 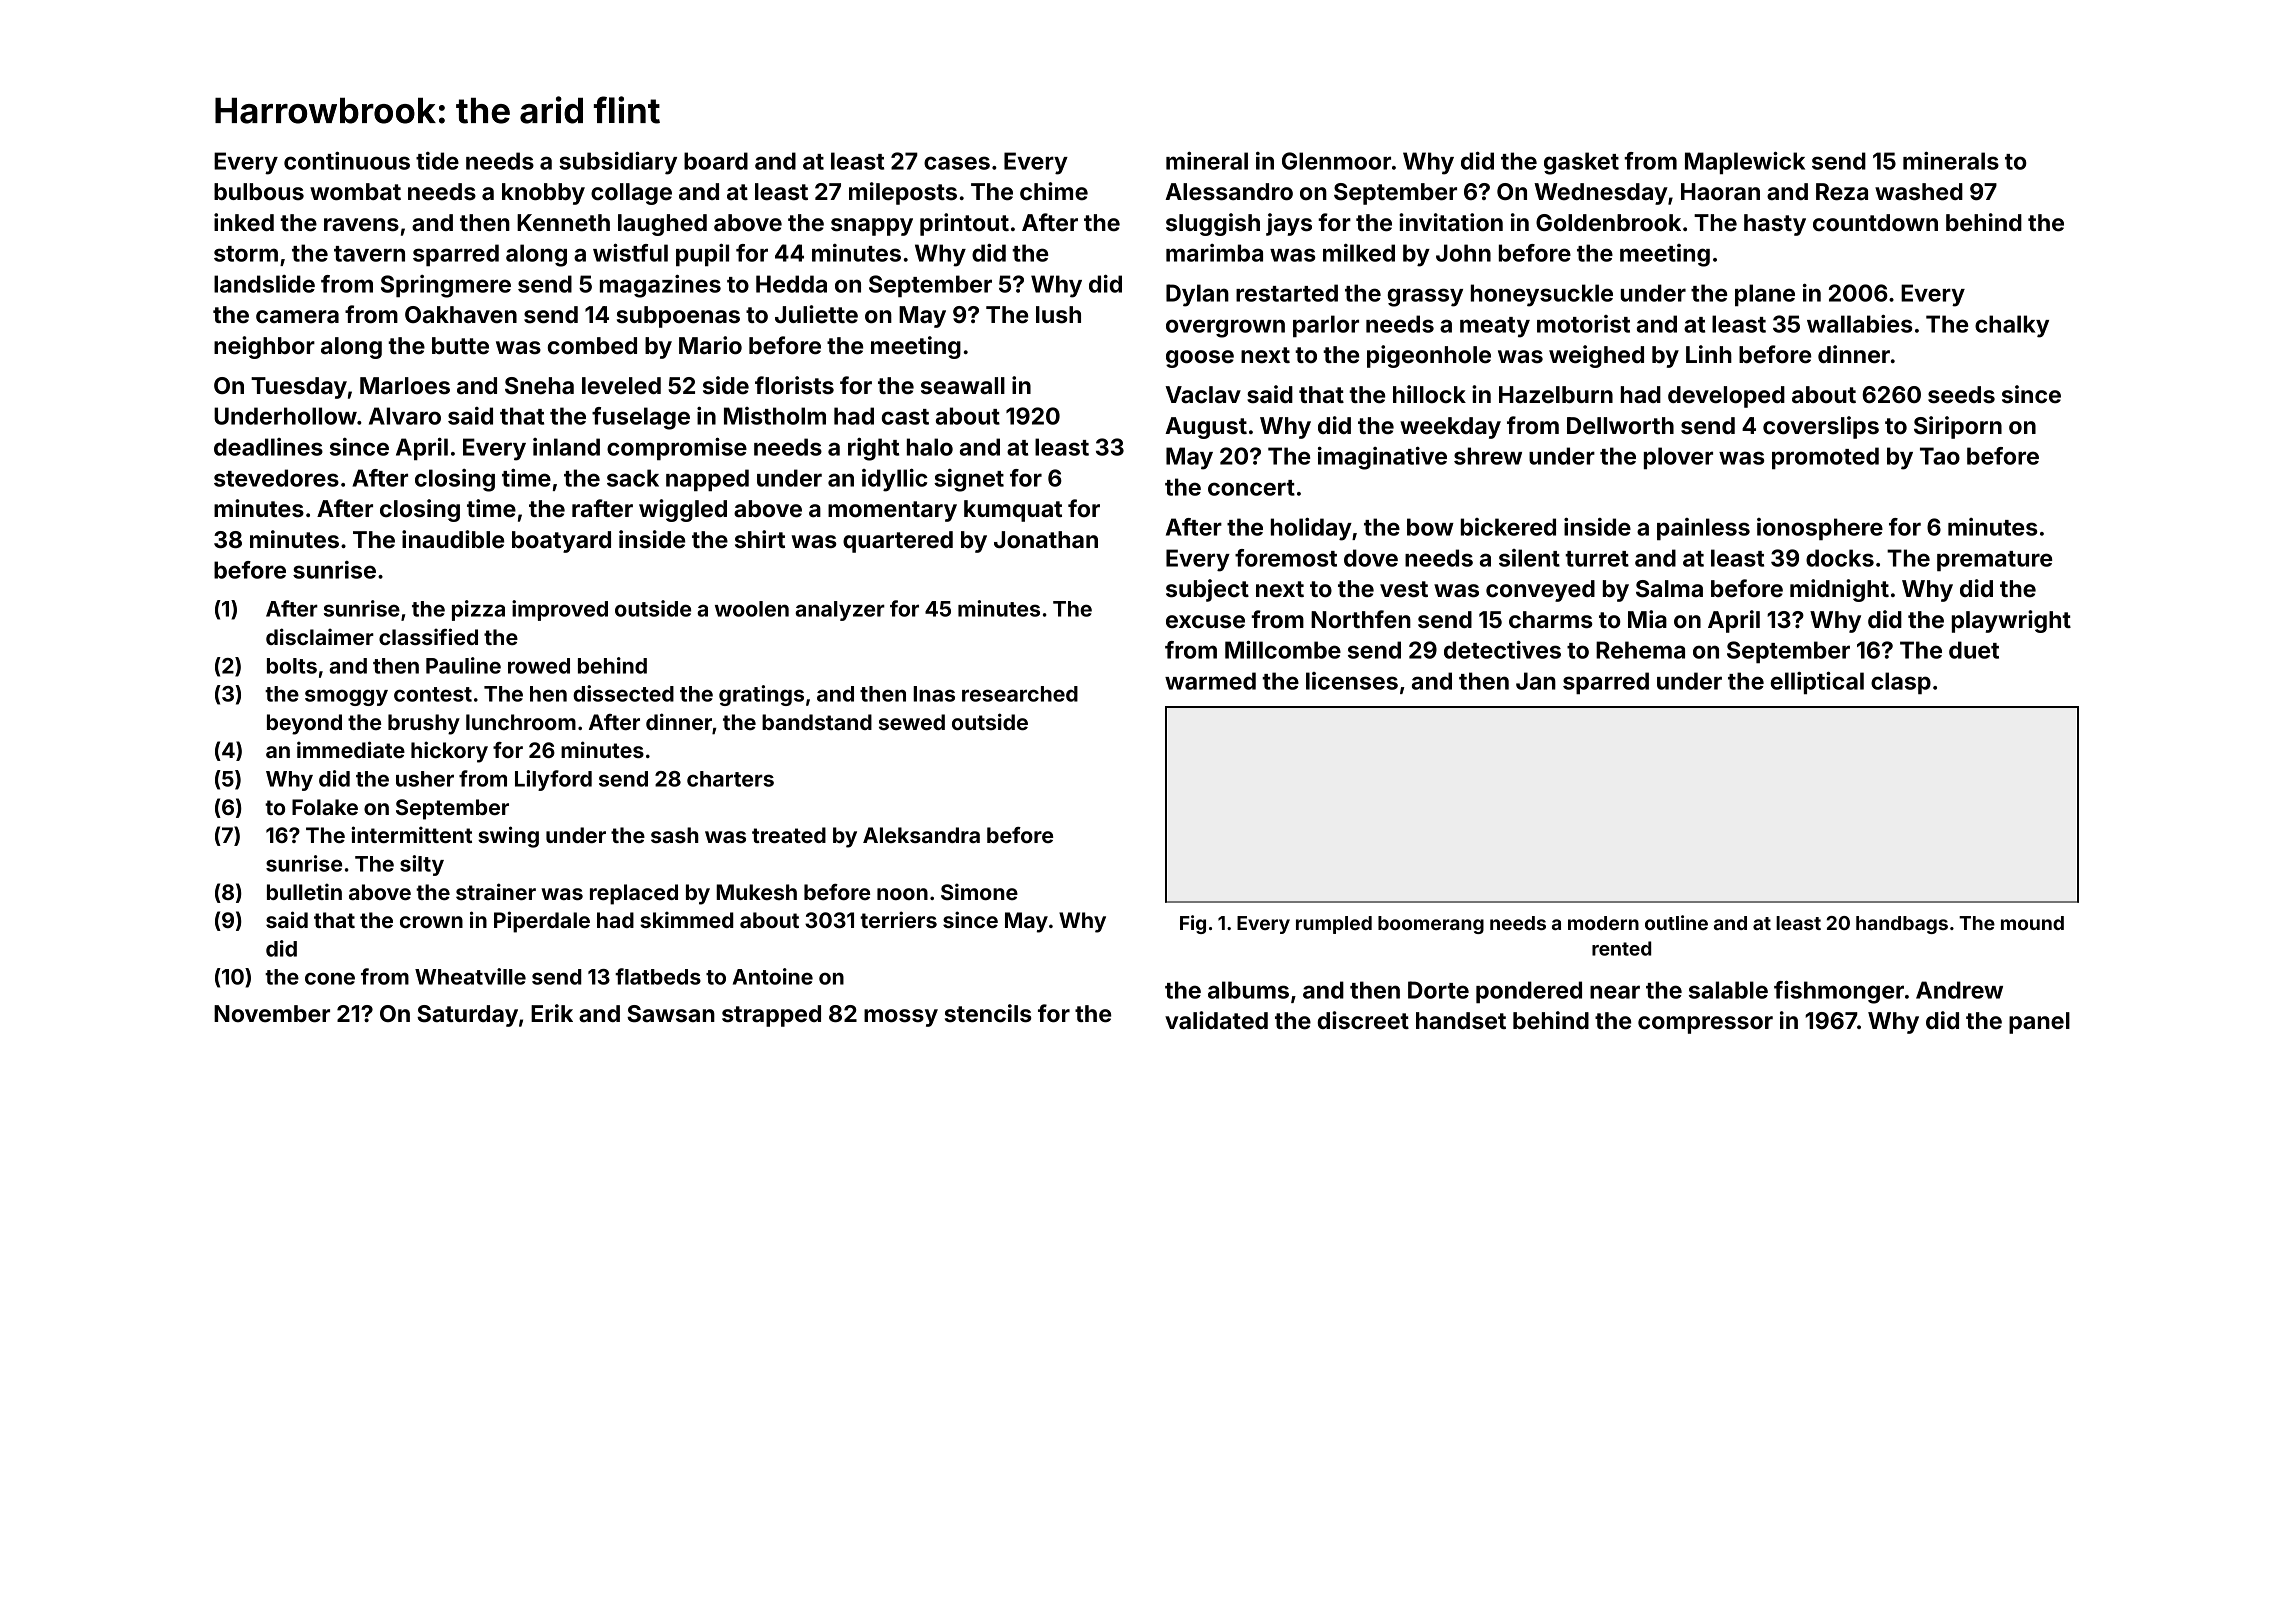 What do you see at coordinates (1206, 428) in the screenshot?
I see `August` at bounding box center [1206, 428].
